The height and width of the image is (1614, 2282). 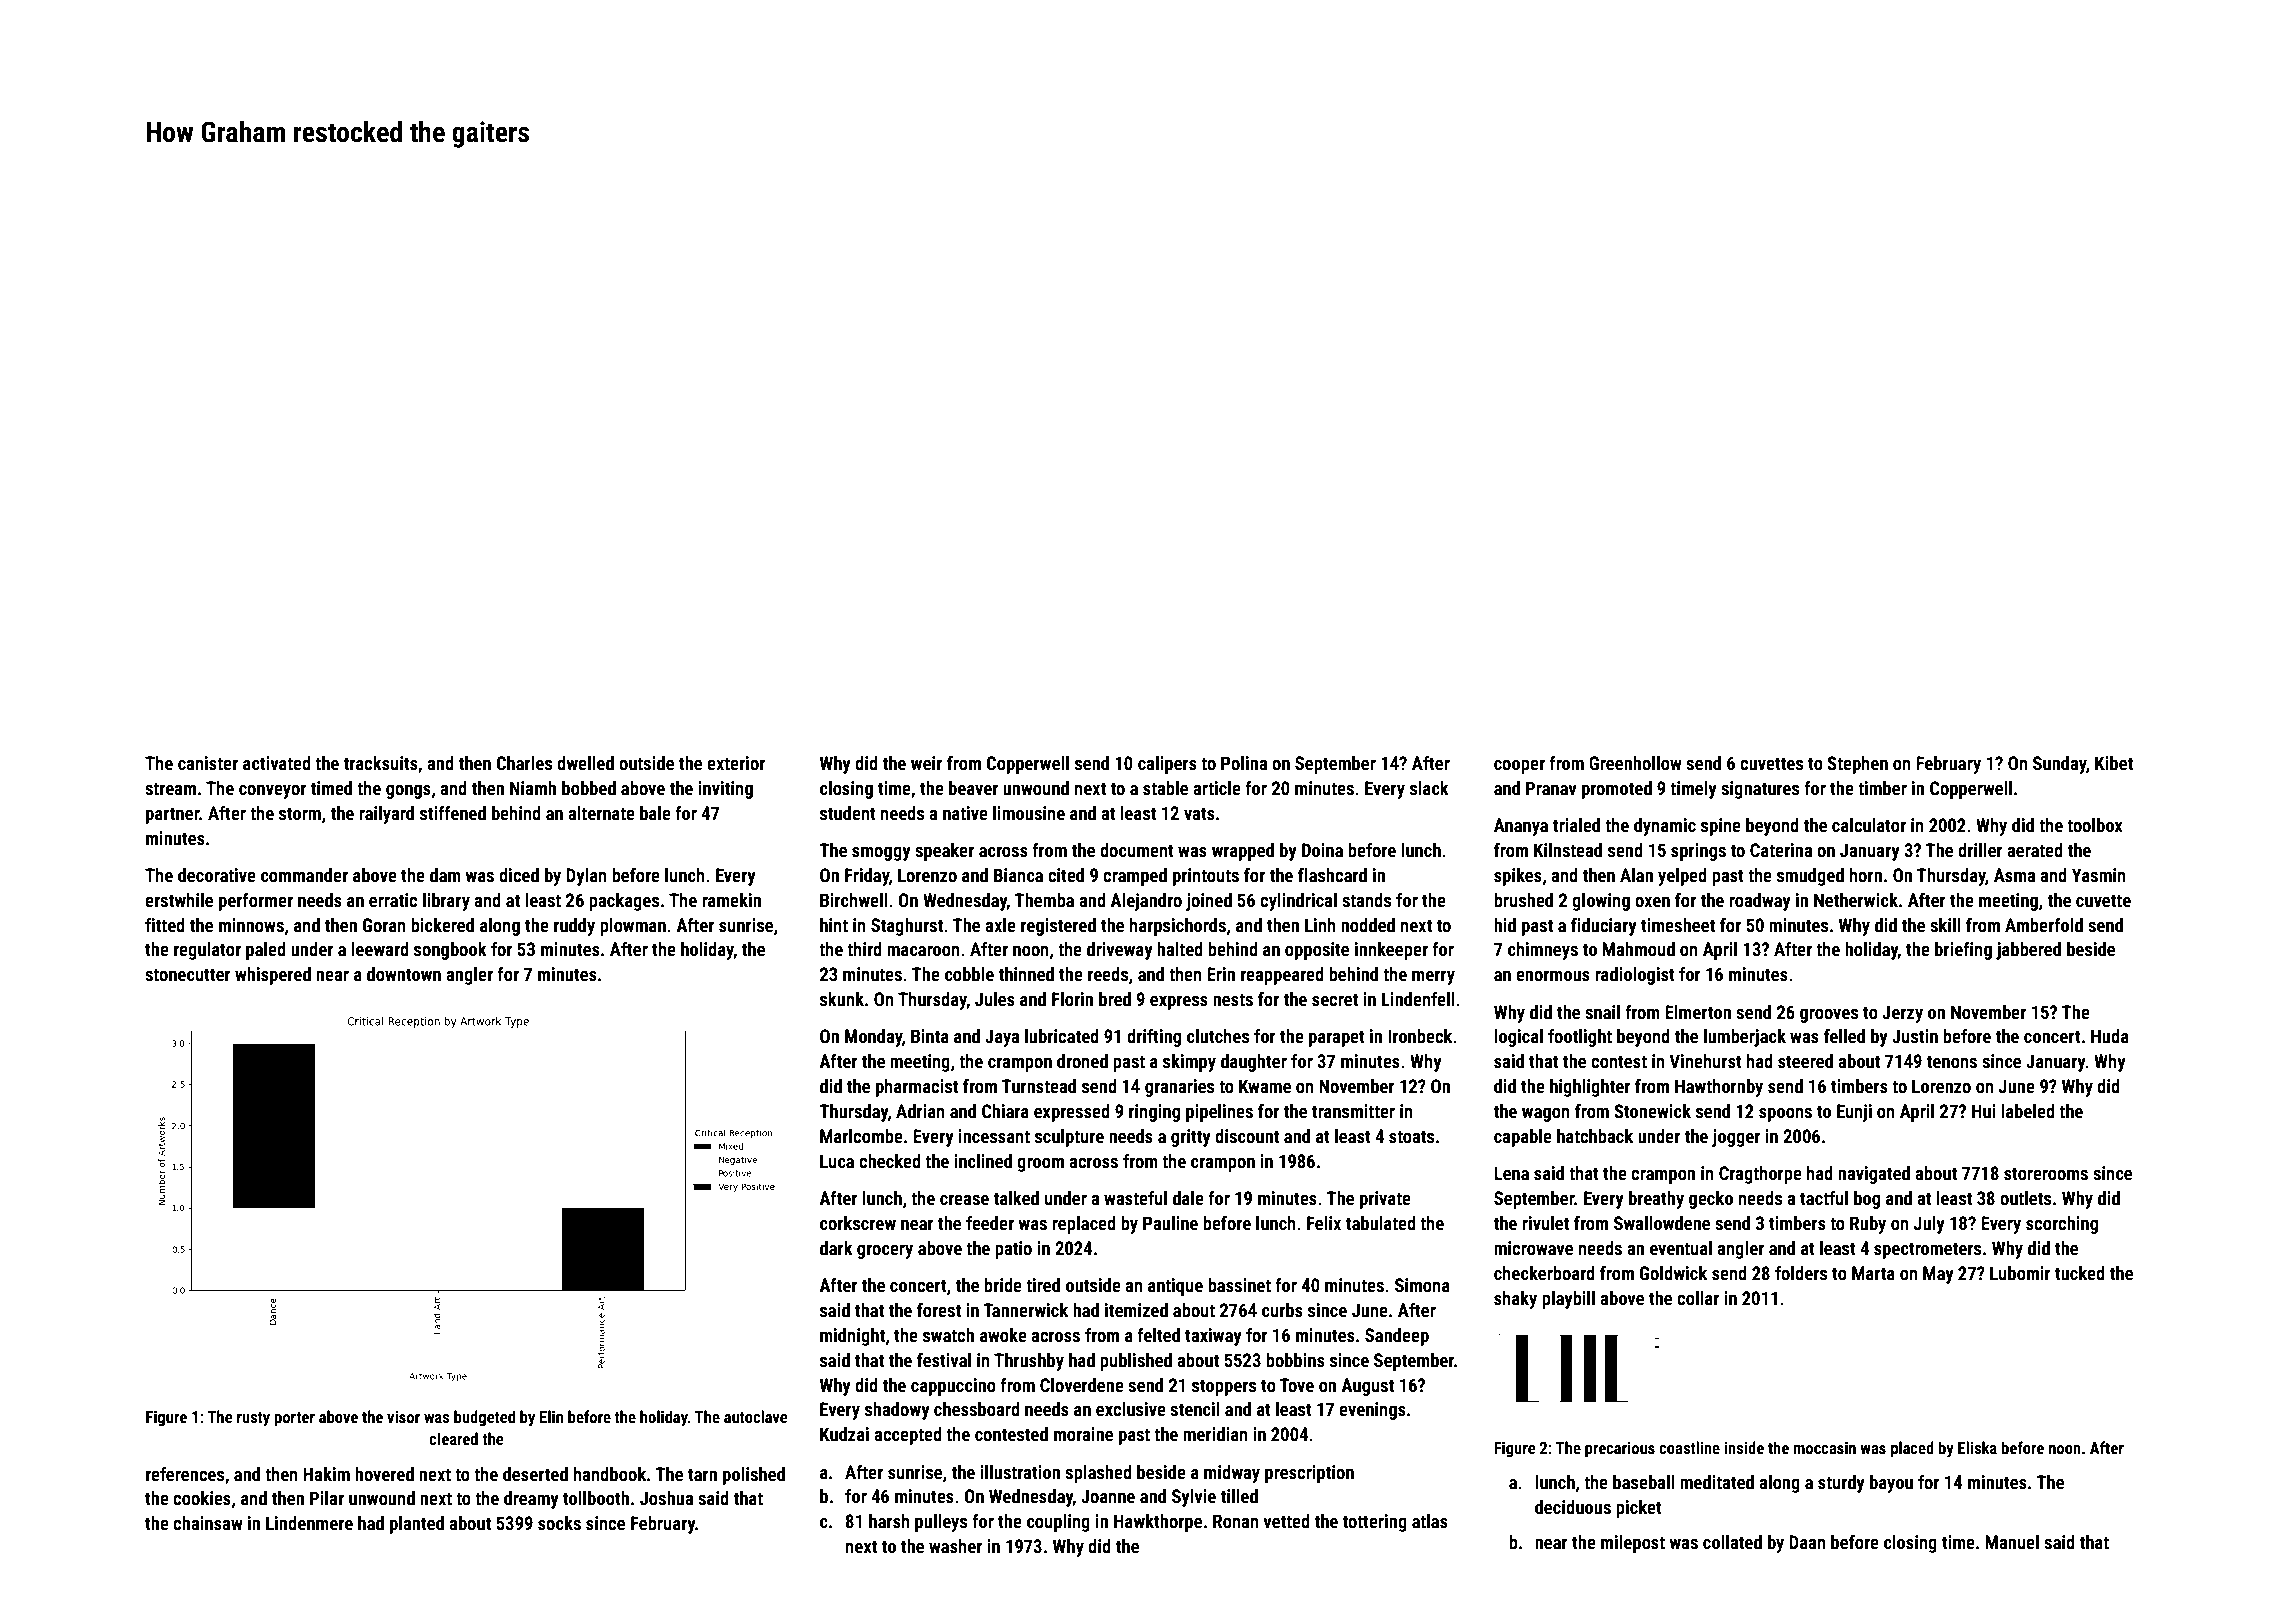 I want to click on Polina, so click(x=1244, y=763).
